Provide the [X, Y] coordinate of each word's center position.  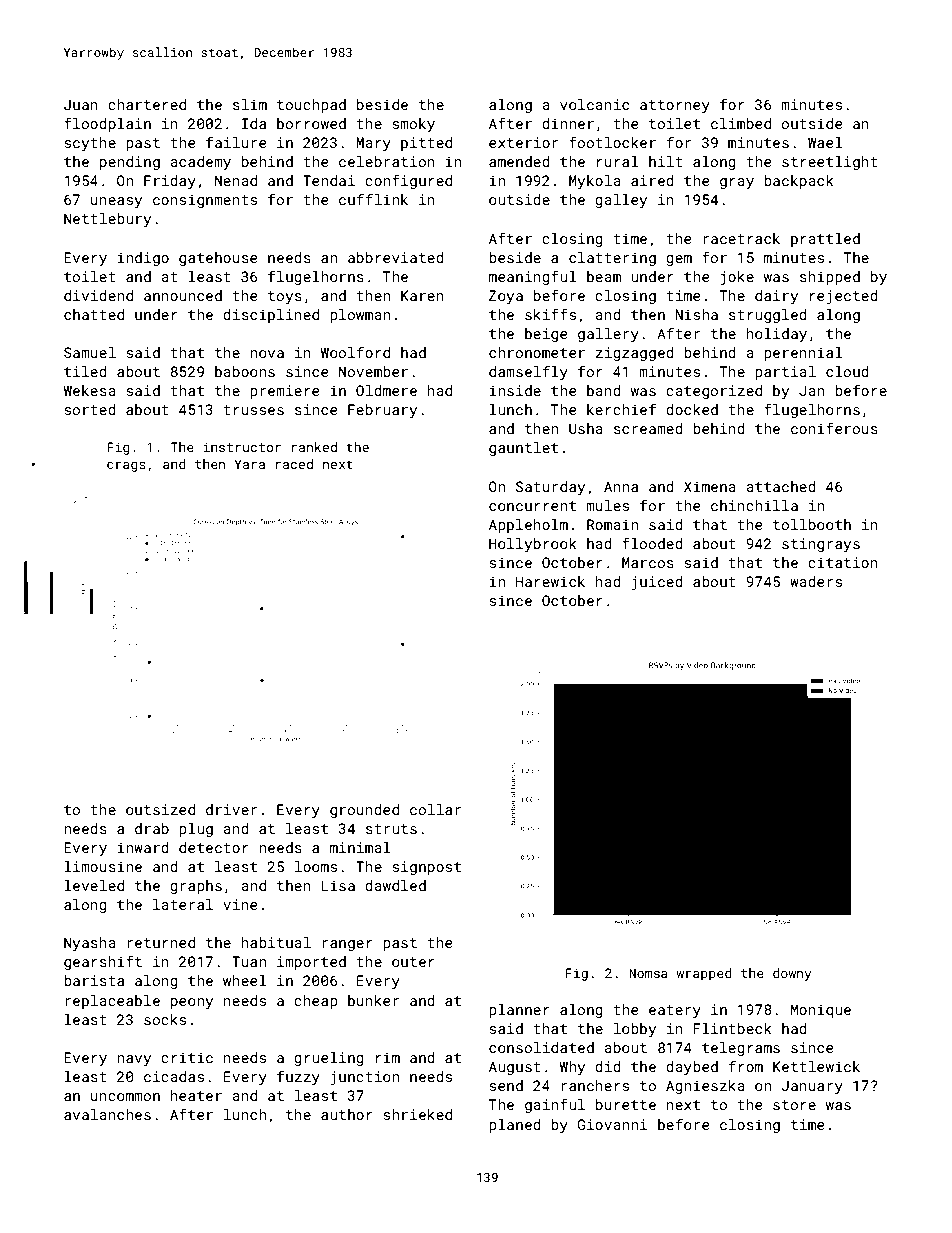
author [347, 1114]
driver [231, 809]
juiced [657, 583]
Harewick [550, 581]
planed [515, 1126]
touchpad [311, 106]
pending [130, 163]
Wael [825, 142]
